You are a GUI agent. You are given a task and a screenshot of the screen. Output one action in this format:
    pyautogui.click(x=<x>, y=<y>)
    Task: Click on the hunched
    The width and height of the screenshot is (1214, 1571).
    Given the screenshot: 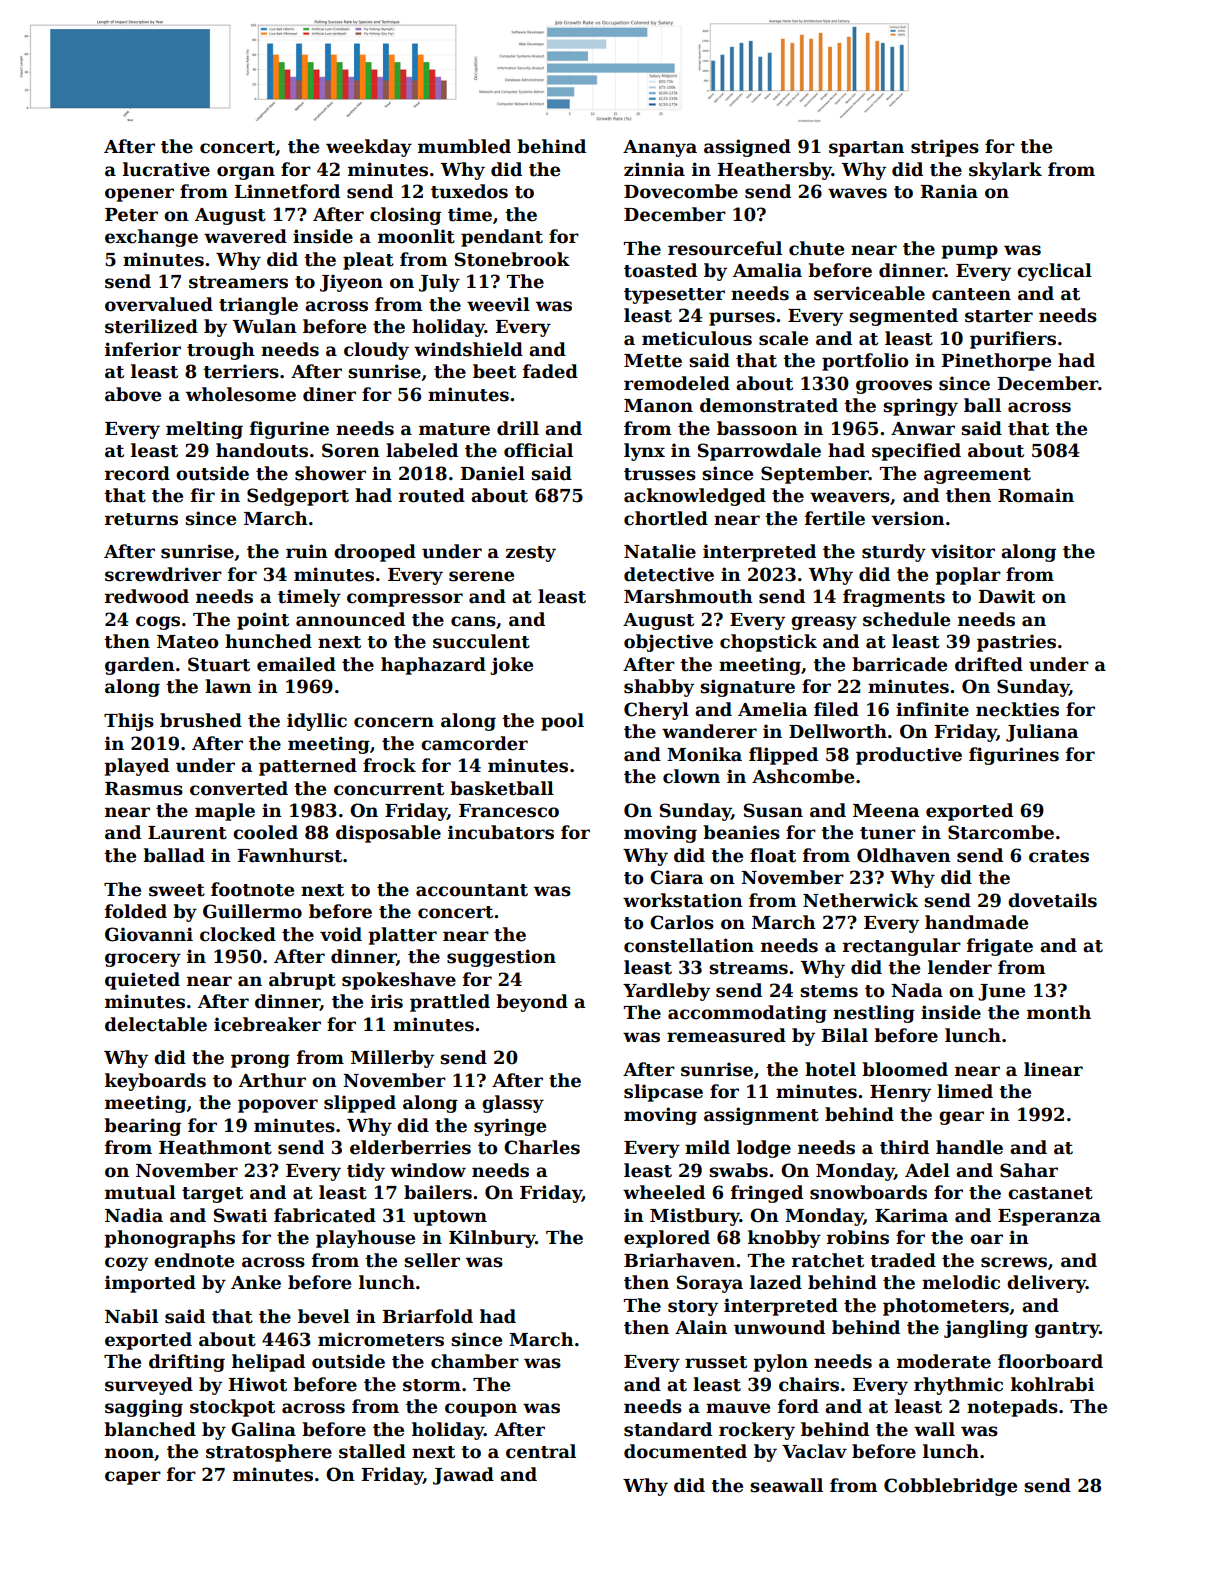 What is the action you would take?
    pyautogui.click(x=268, y=641)
